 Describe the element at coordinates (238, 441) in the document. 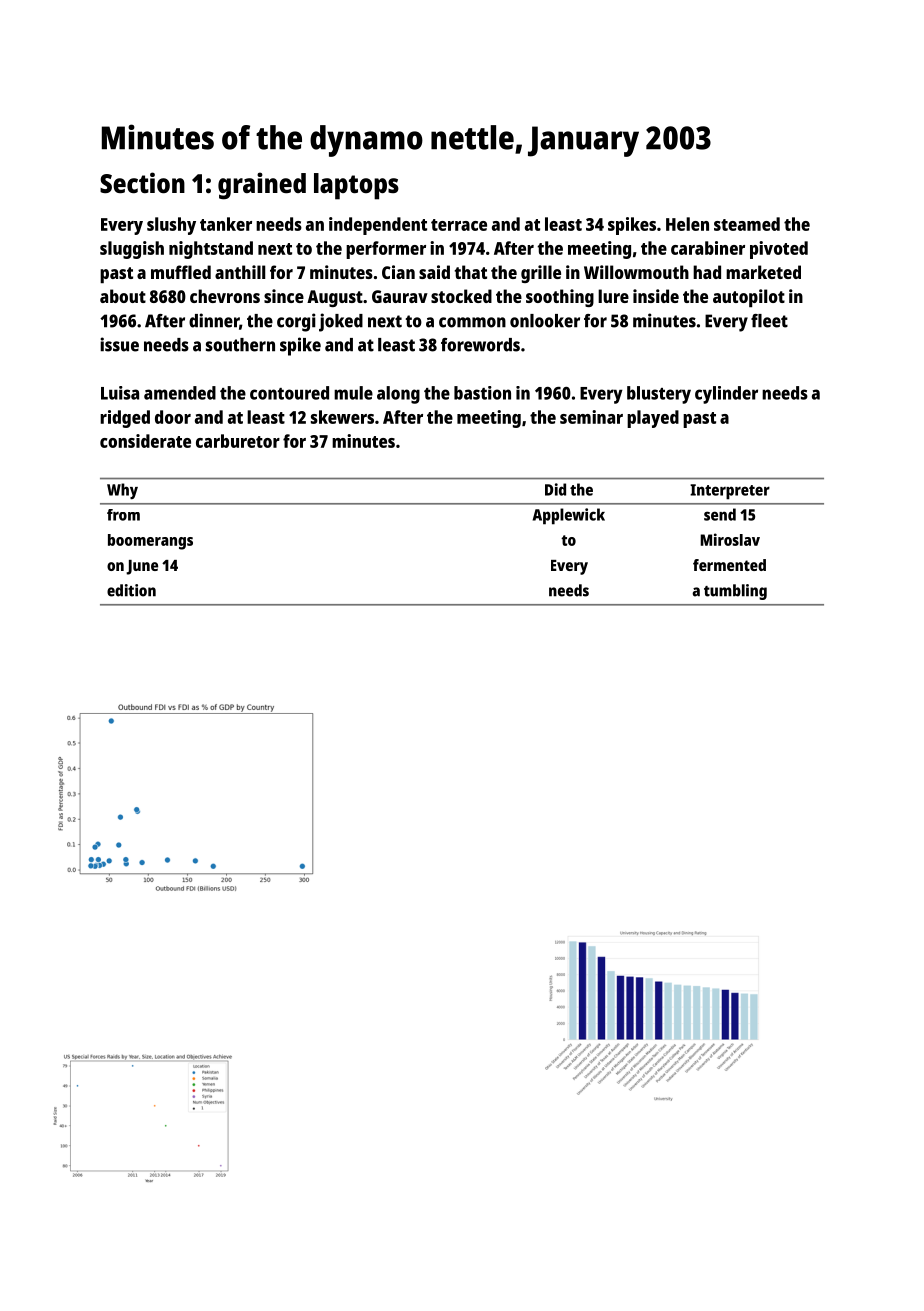

I see `carburetor` at that location.
